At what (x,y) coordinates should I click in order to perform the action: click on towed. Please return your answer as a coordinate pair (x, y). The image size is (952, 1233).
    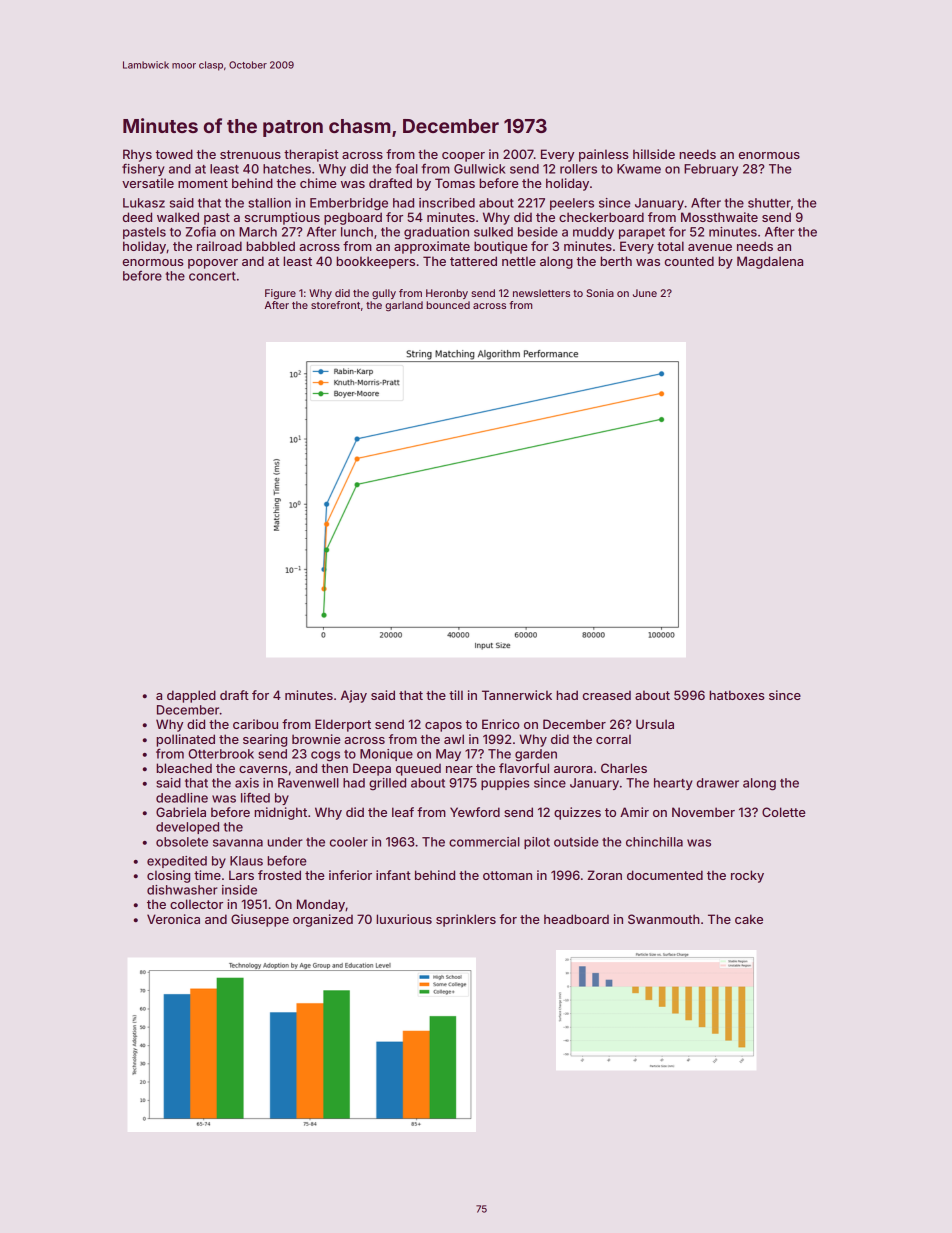
    Looking at the image, I should click on (174, 154).
